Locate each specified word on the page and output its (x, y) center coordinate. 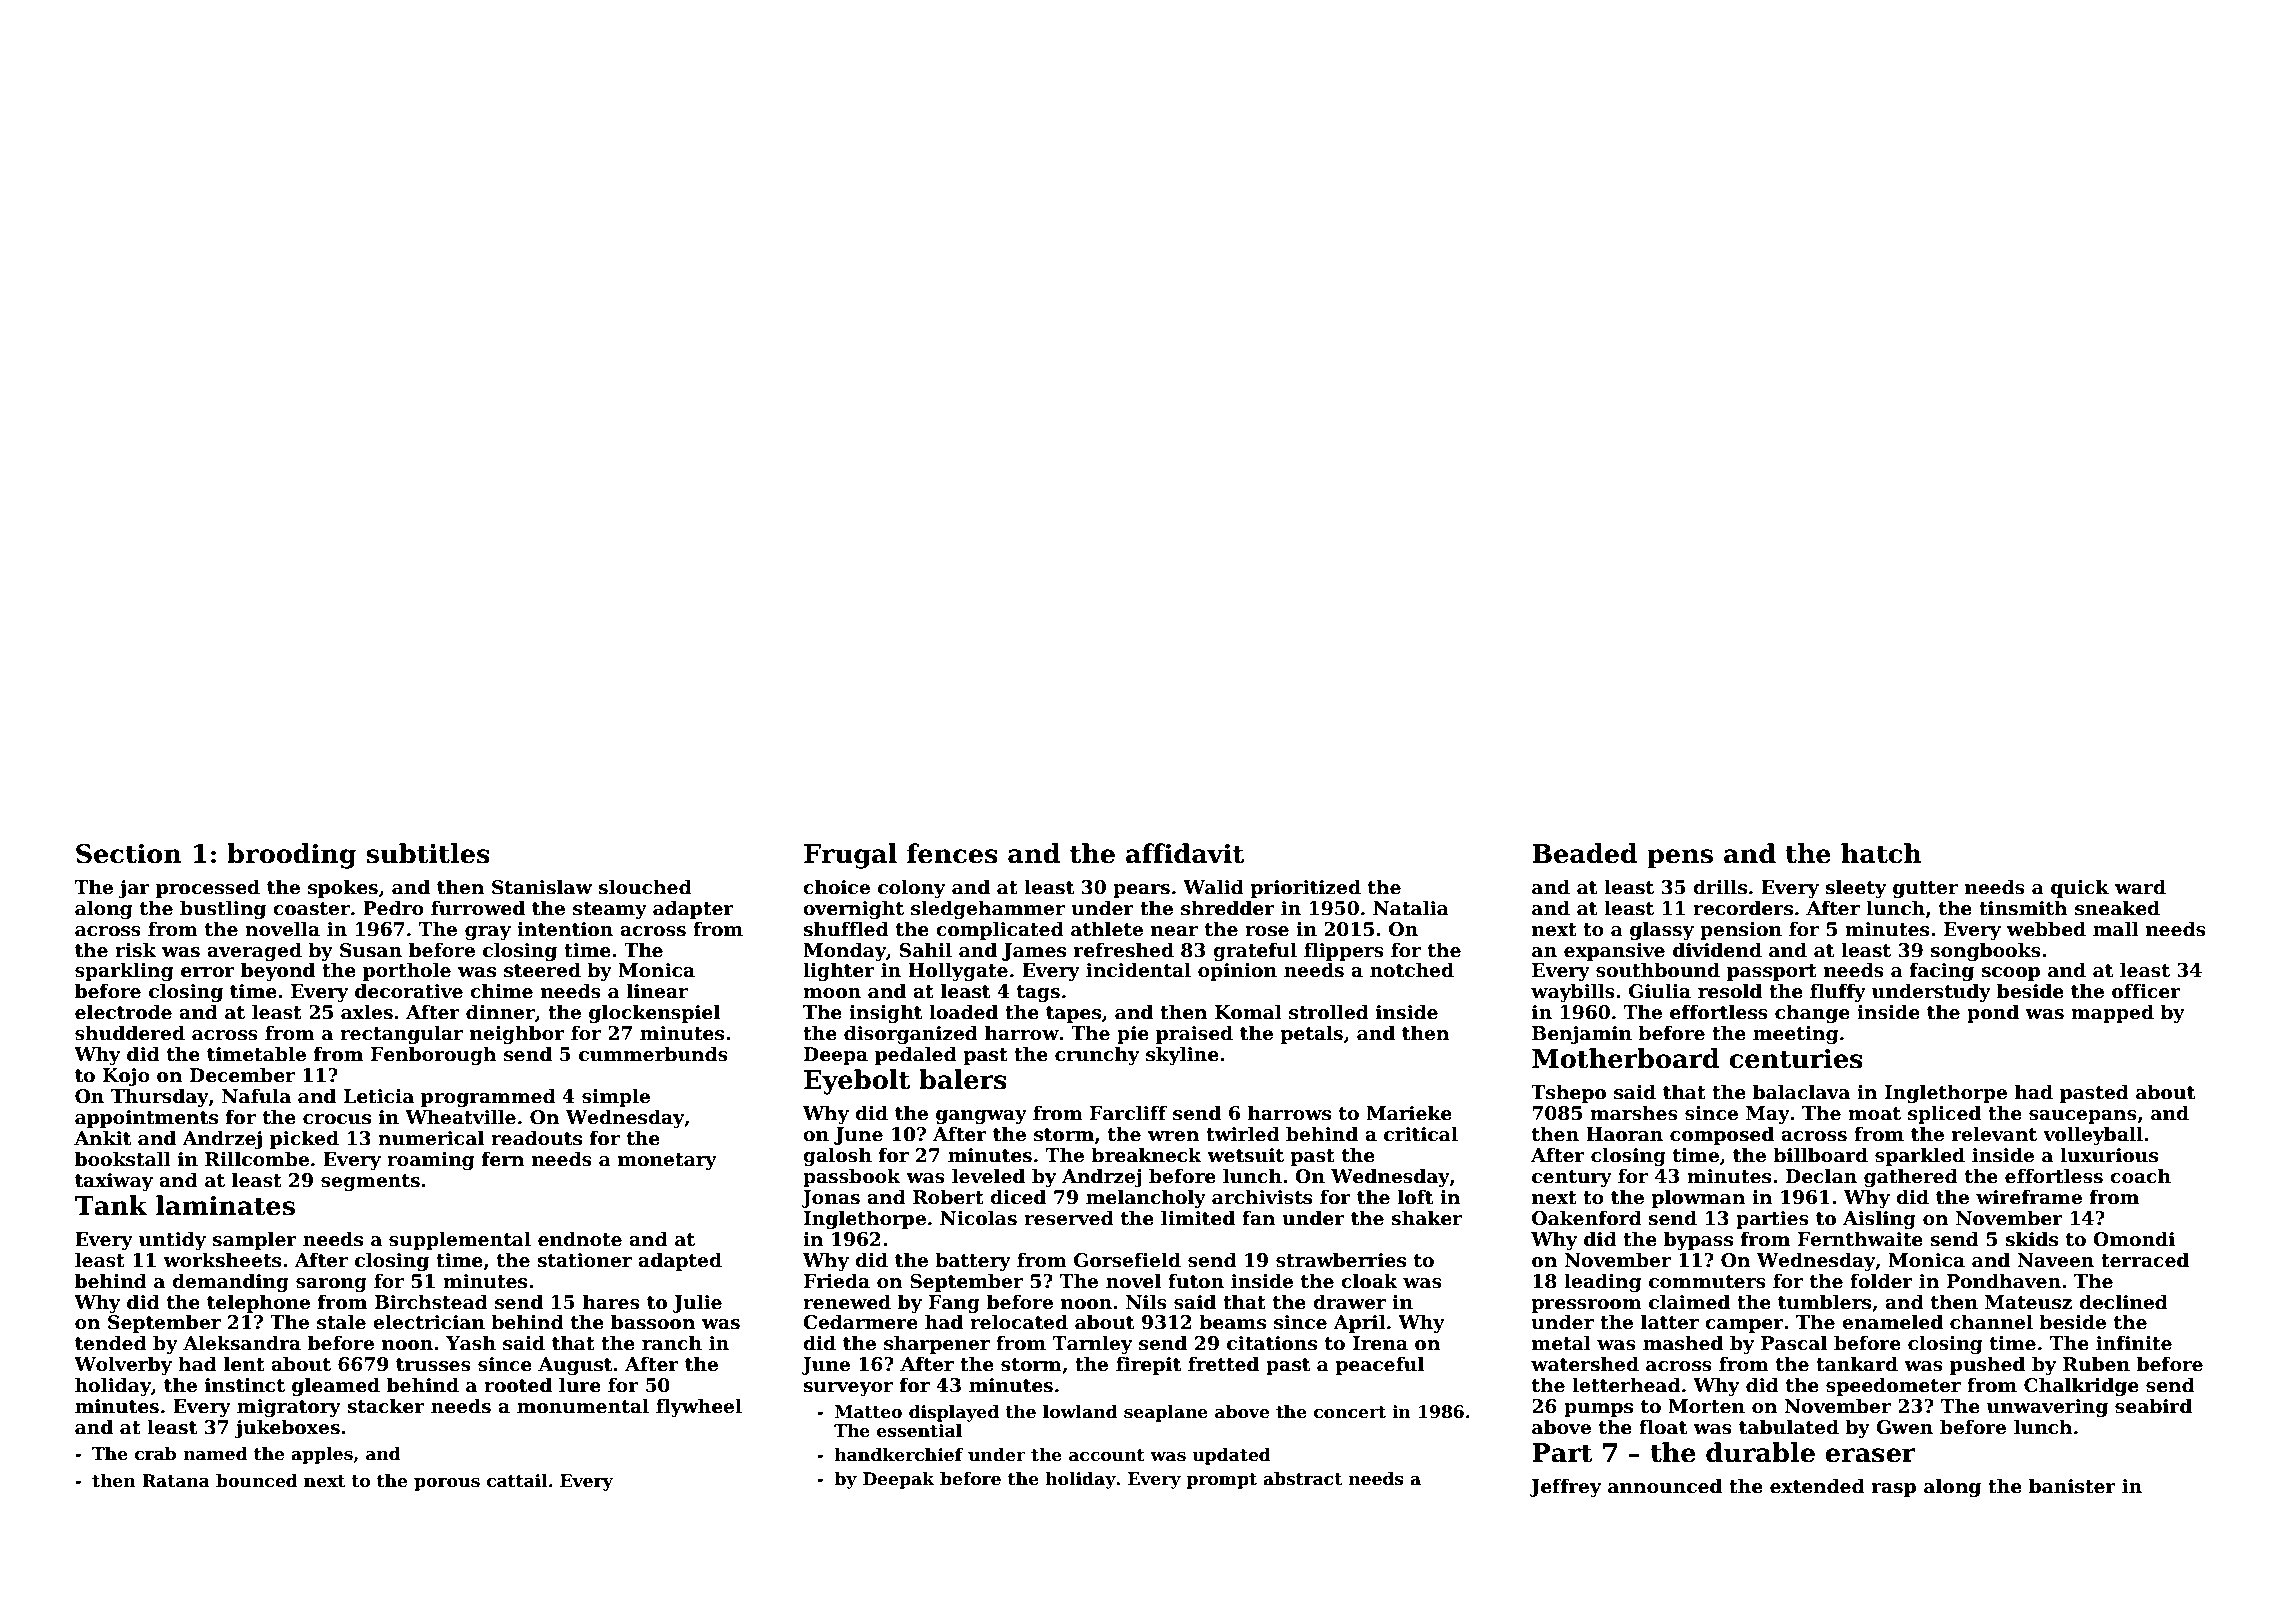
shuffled (846, 929)
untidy (172, 1240)
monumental (583, 1406)
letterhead (1626, 1385)
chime (501, 991)
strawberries (1341, 1260)
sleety (1855, 888)
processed (208, 888)
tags (1038, 993)
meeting (1795, 1035)
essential (919, 1431)
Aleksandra (242, 1343)
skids (2031, 1239)
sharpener (937, 1344)
